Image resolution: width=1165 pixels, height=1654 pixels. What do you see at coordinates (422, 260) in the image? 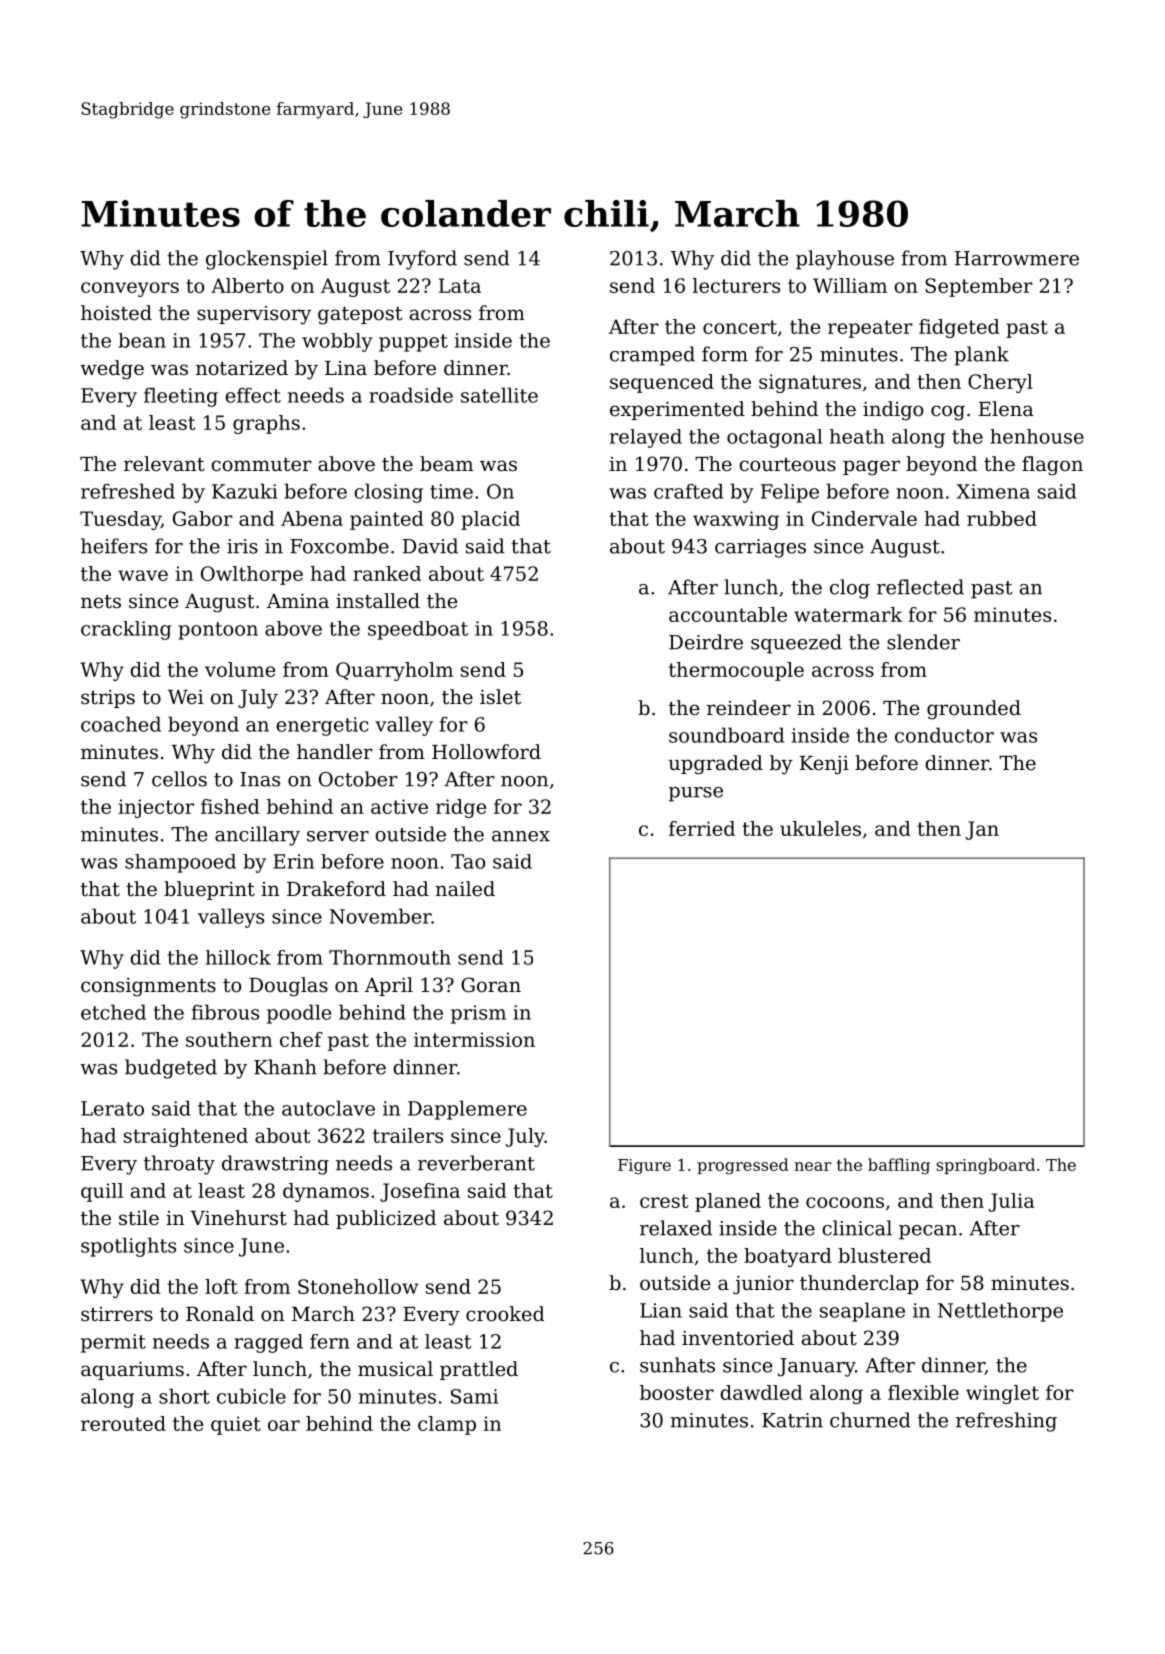
I see `Ivyford` at bounding box center [422, 260].
